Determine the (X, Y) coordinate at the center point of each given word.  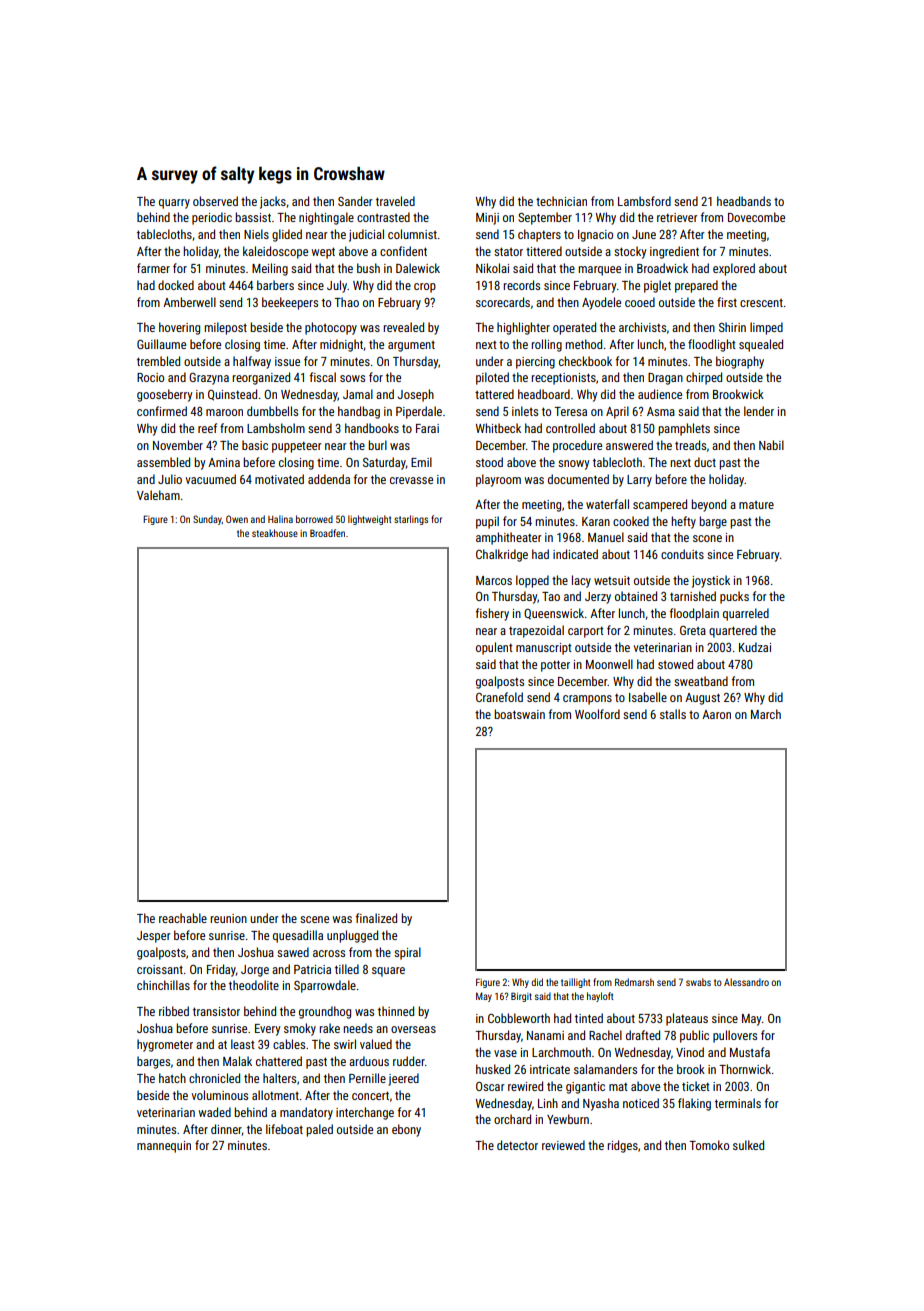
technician (561, 201)
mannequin (164, 1147)
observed (215, 201)
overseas (413, 1029)
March (766, 714)
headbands (744, 201)
